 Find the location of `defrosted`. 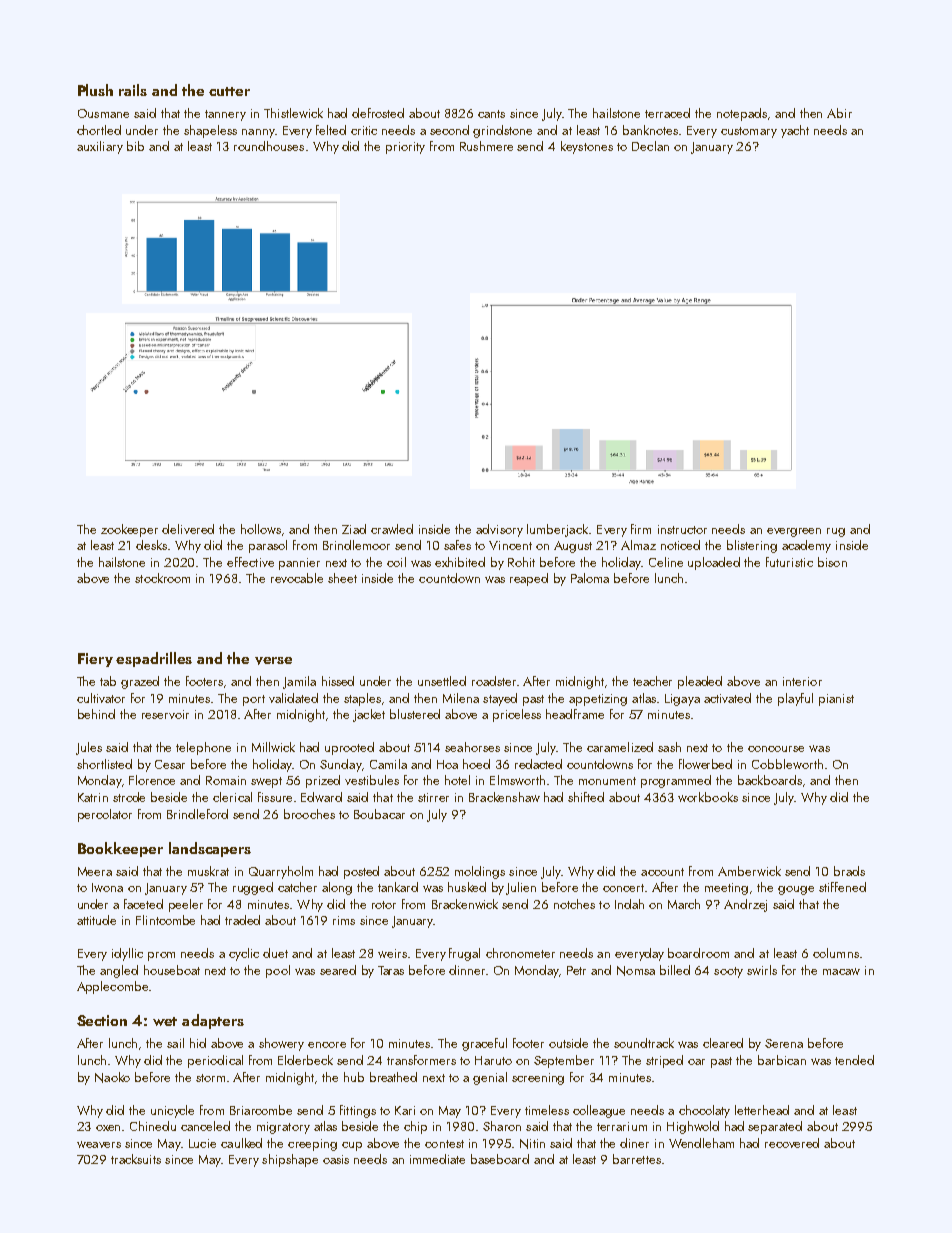

defrosted is located at coordinates (378, 113).
